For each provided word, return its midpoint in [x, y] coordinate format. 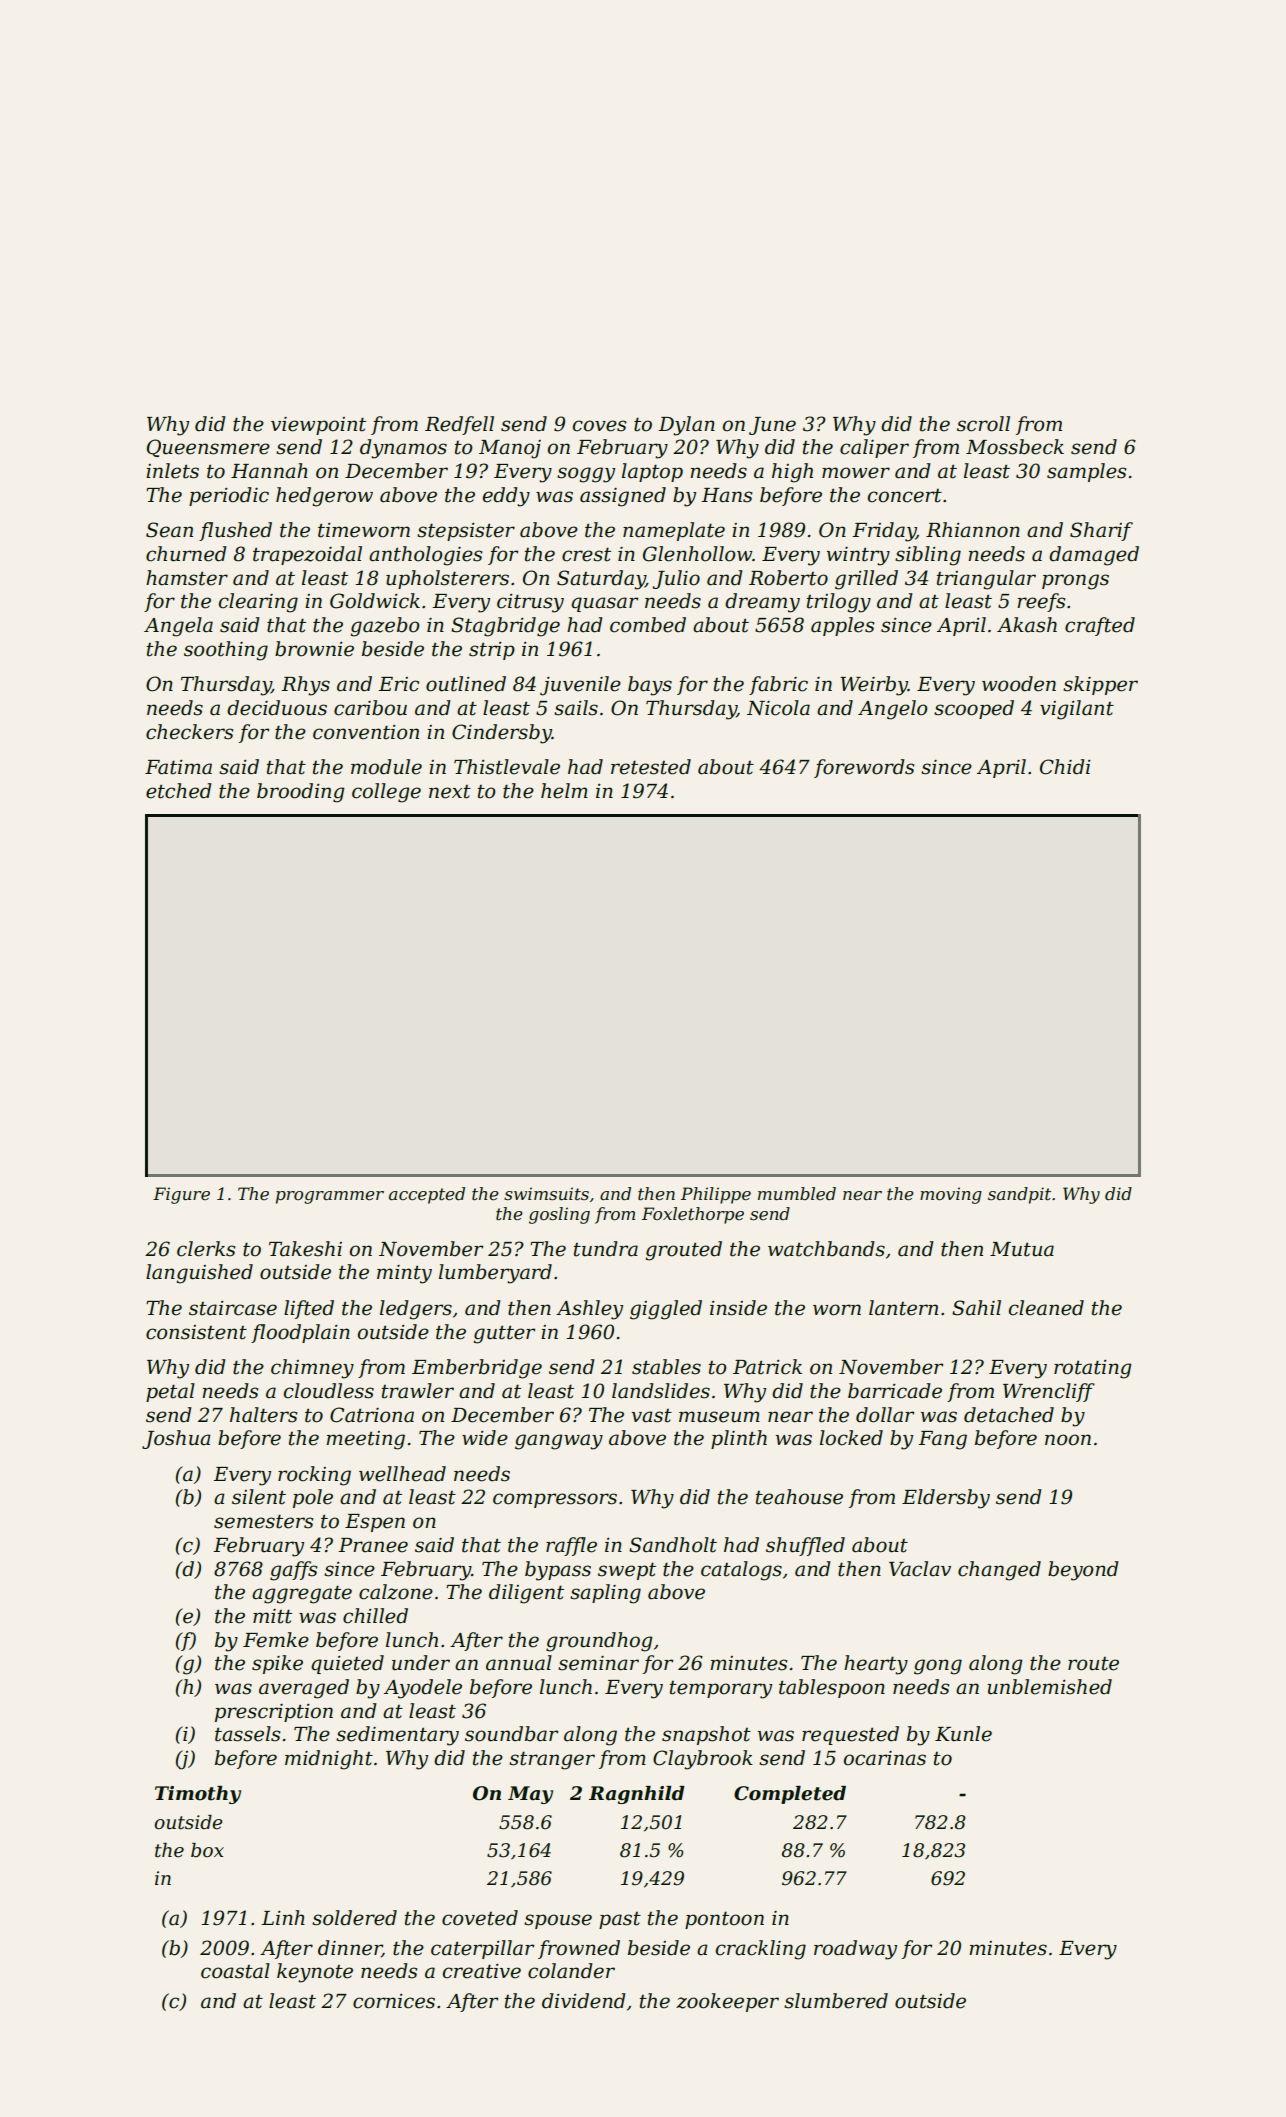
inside [738, 1308]
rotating [1093, 1369]
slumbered [836, 2001]
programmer [330, 1197]
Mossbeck [1015, 447]
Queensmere [208, 448]
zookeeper [727, 2002]
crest [586, 555]
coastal [235, 1971]
